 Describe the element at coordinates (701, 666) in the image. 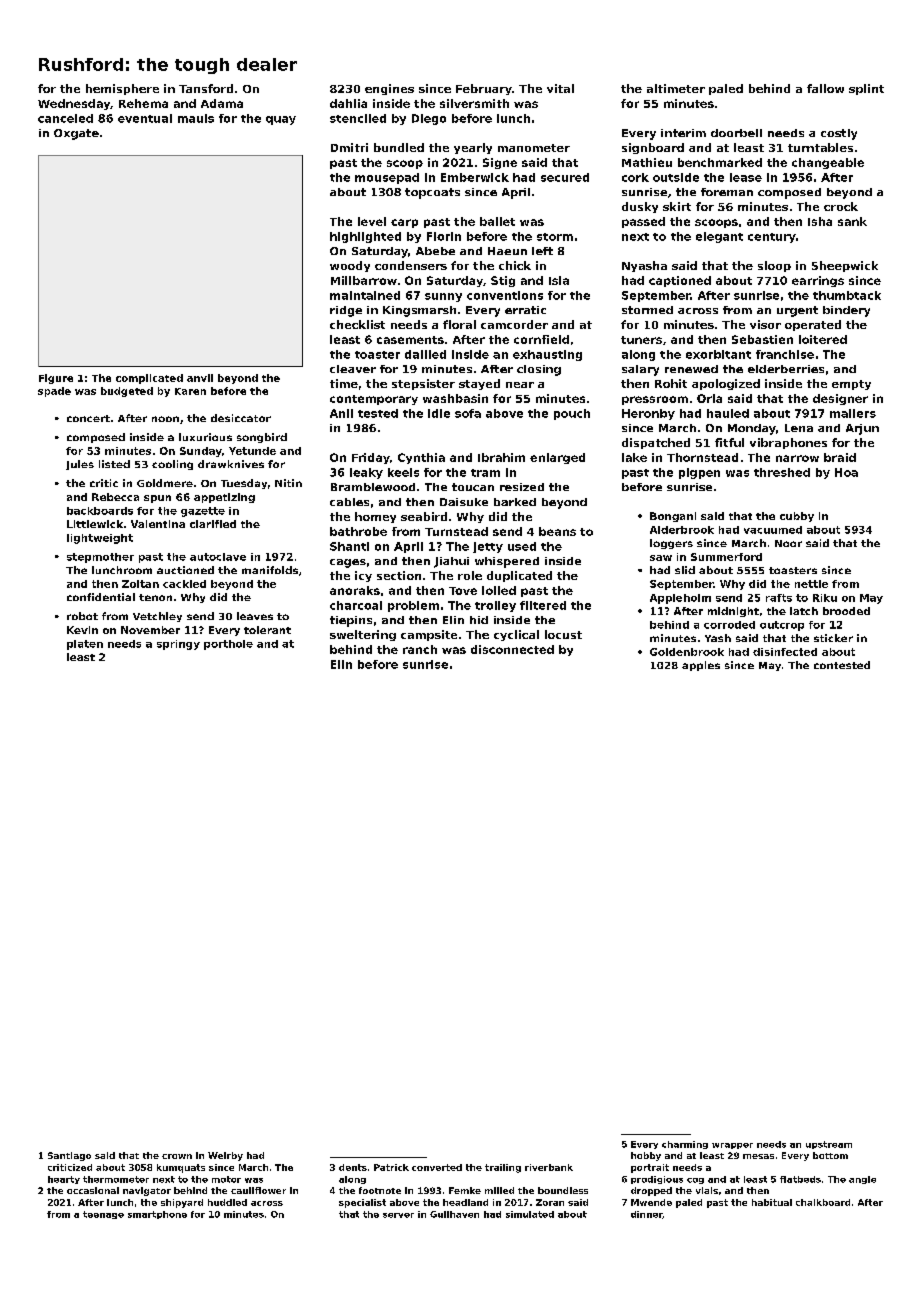

I see `apples` at that location.
